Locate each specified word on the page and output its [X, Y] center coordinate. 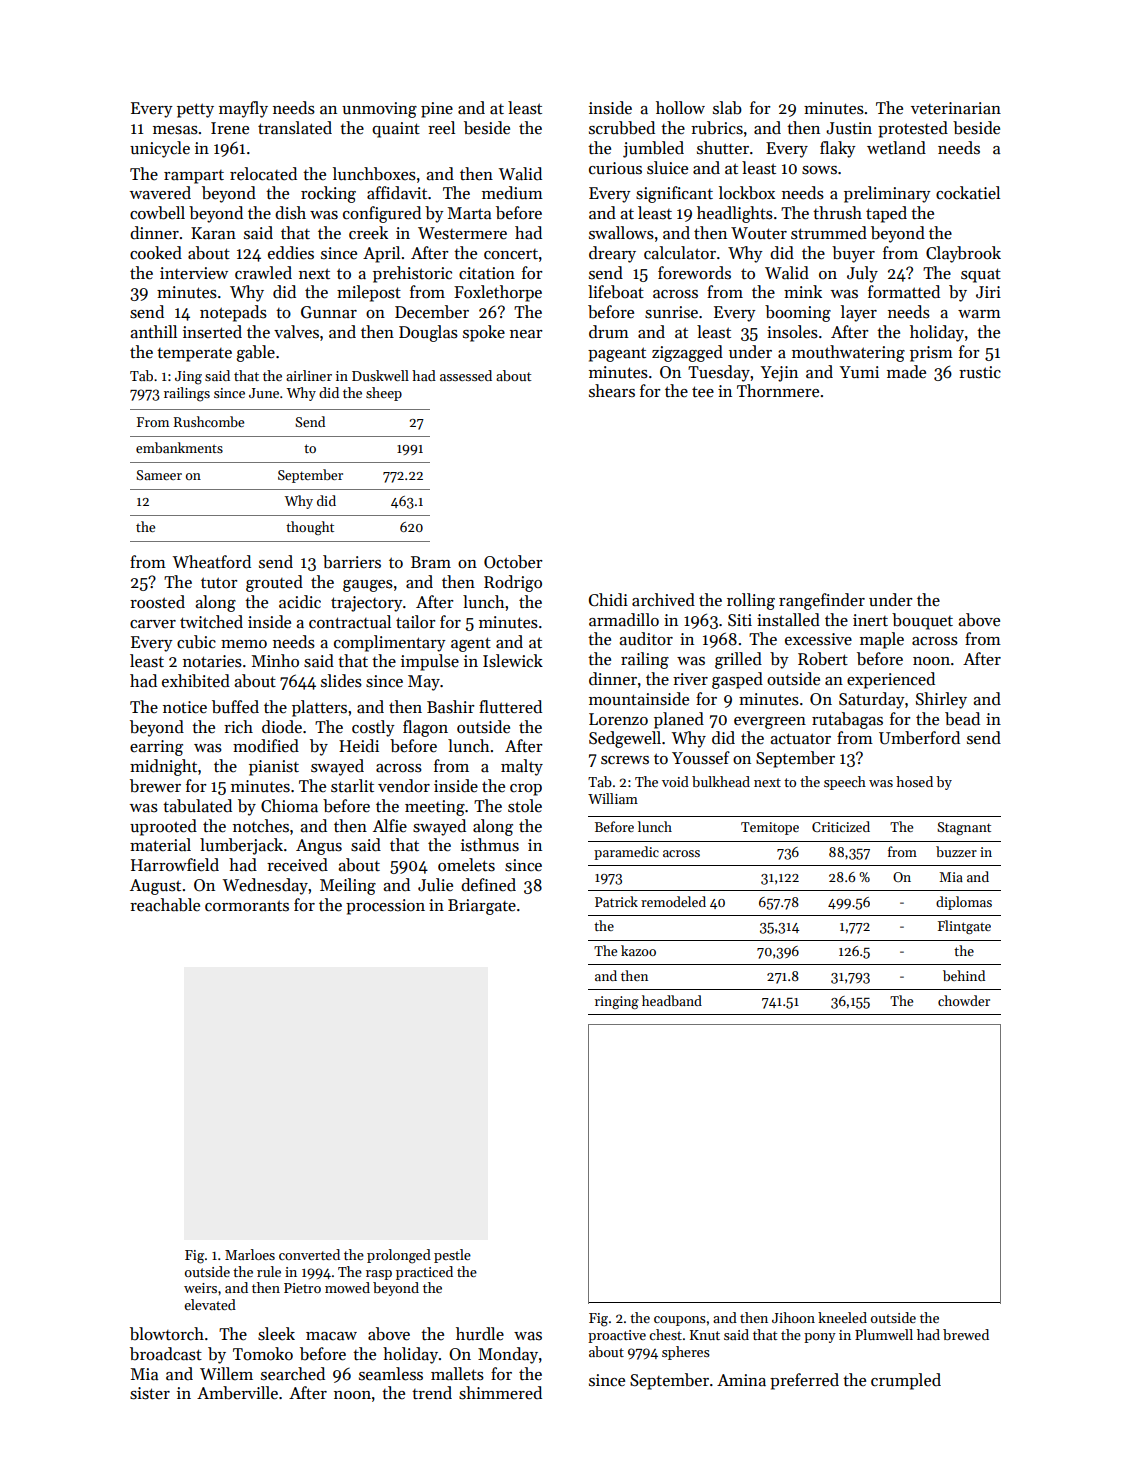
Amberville [237, 1393]
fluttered [510, 707]
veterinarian [956, 108]
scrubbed [622, 128]
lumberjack [241, 846]
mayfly [243, 109]
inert [870, 620]
